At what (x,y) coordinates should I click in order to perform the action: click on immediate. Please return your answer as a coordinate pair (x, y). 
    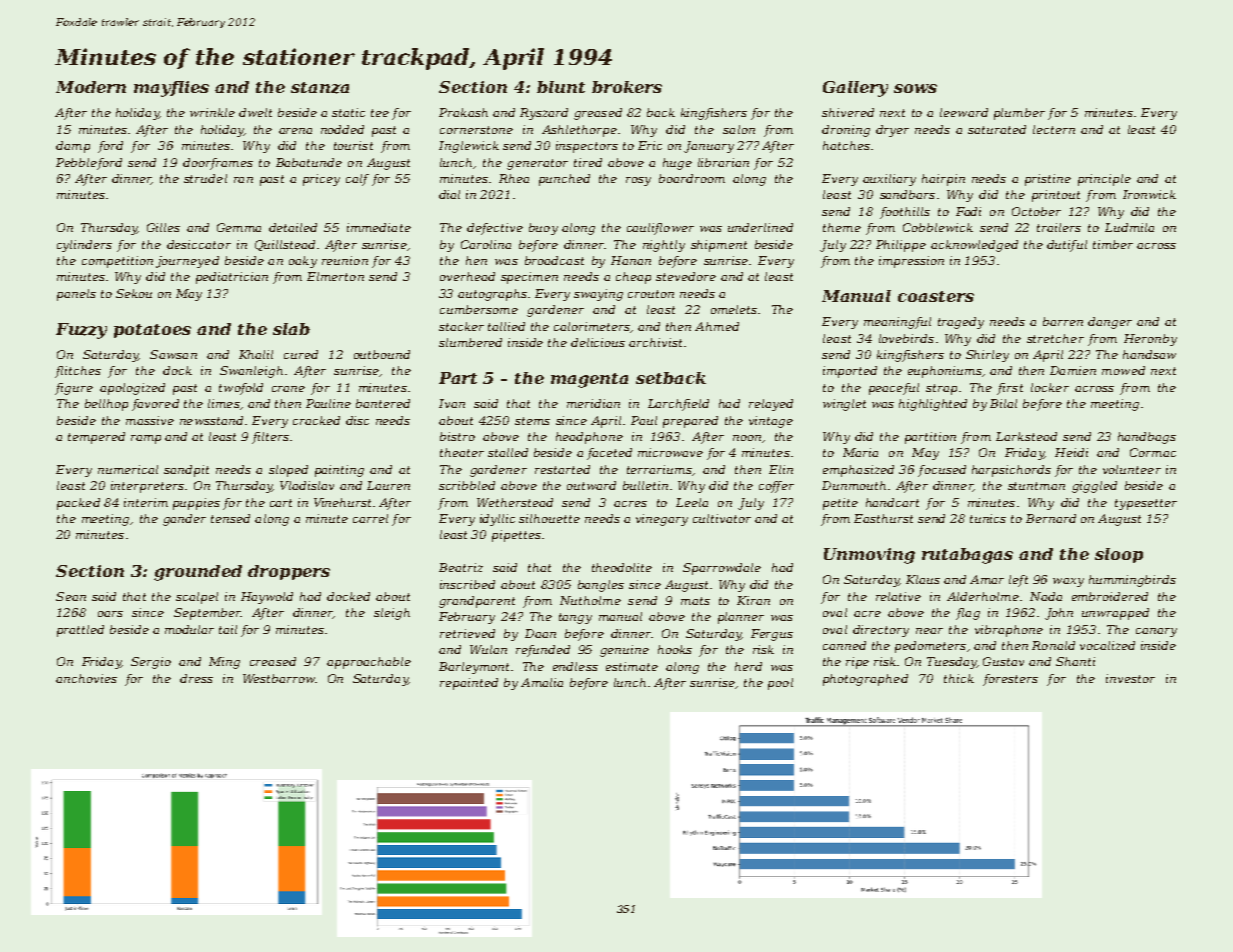
    Looking at the image, I should click on (379, 227).
